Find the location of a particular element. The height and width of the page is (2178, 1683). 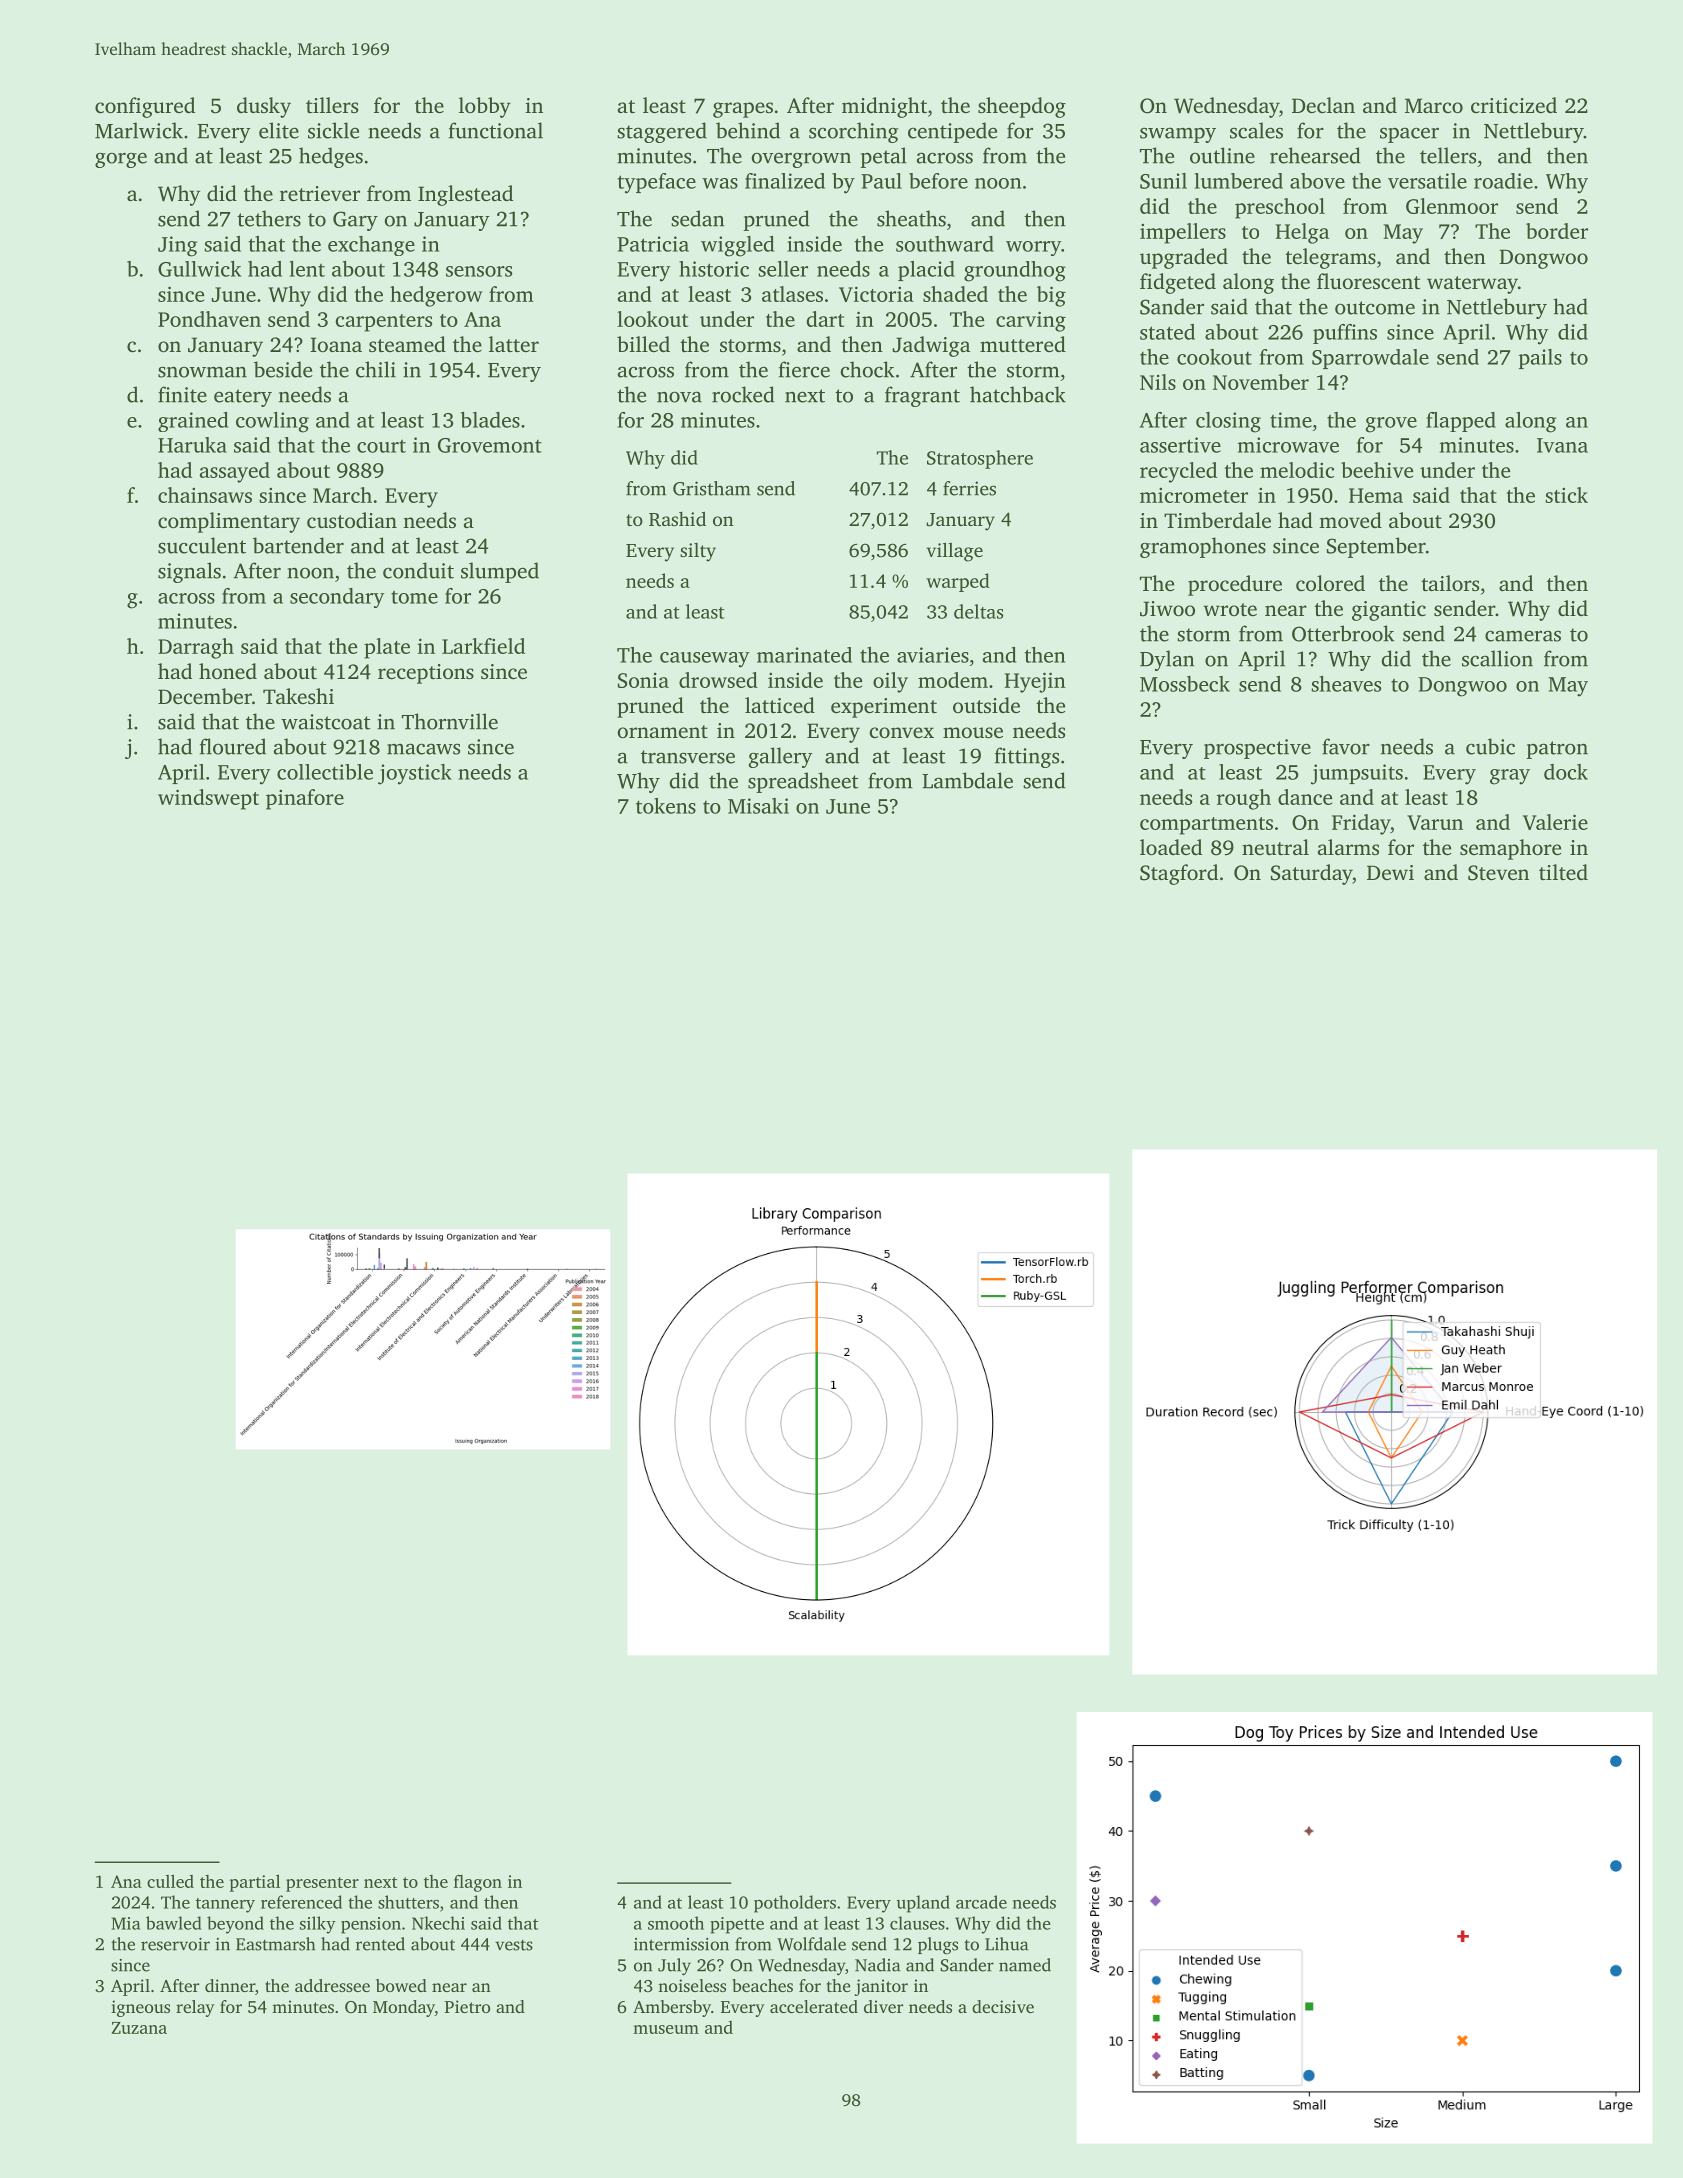

Lihua is located at coordinates (1006, 1944).
